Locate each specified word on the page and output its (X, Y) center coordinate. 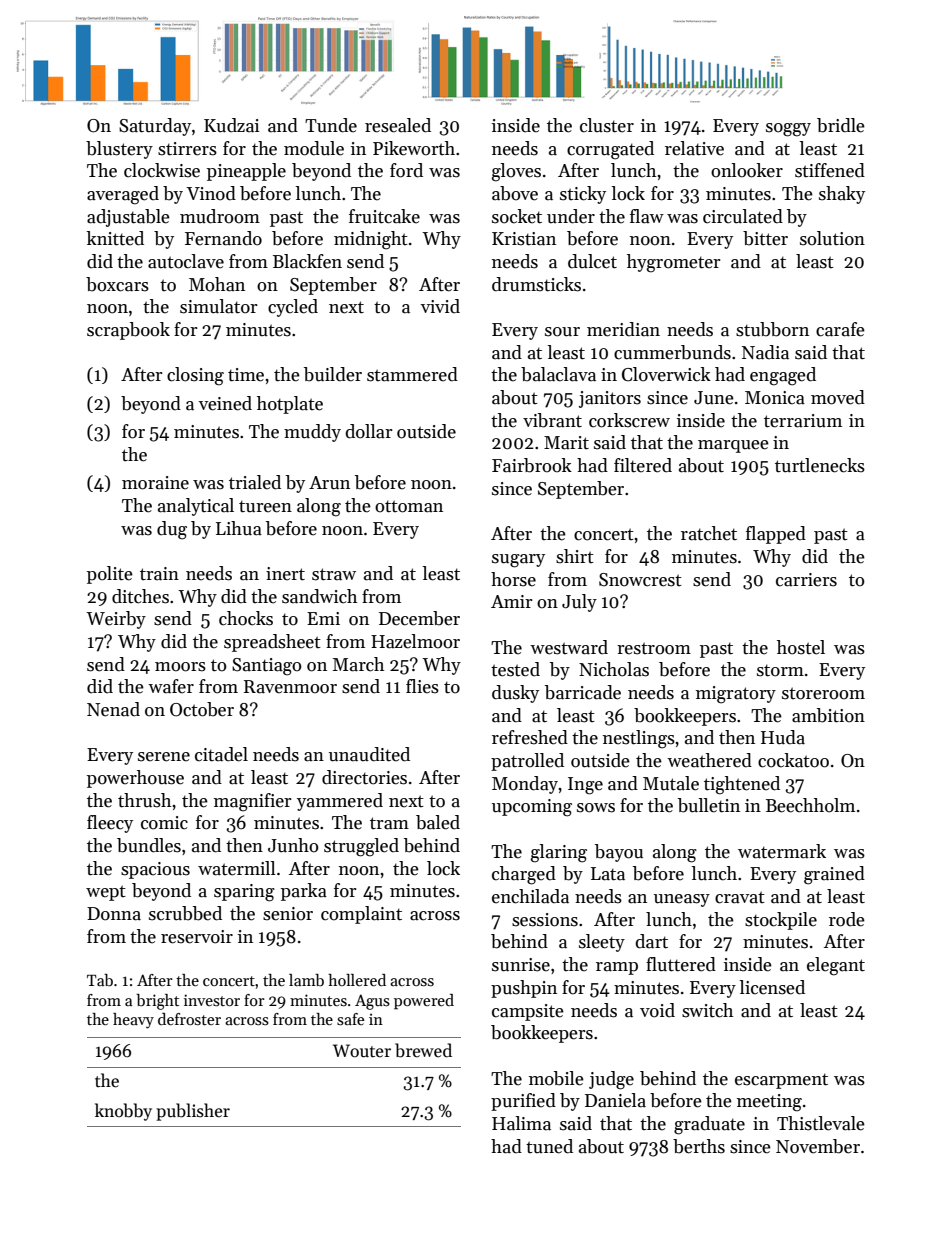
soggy (788, 130)
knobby (123, 1112)
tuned (549, 1146)
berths (699, 1146)
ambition (828, 715)
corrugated (610, 150)
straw (334, 574)
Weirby (116, 620)
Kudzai (232, 125)
